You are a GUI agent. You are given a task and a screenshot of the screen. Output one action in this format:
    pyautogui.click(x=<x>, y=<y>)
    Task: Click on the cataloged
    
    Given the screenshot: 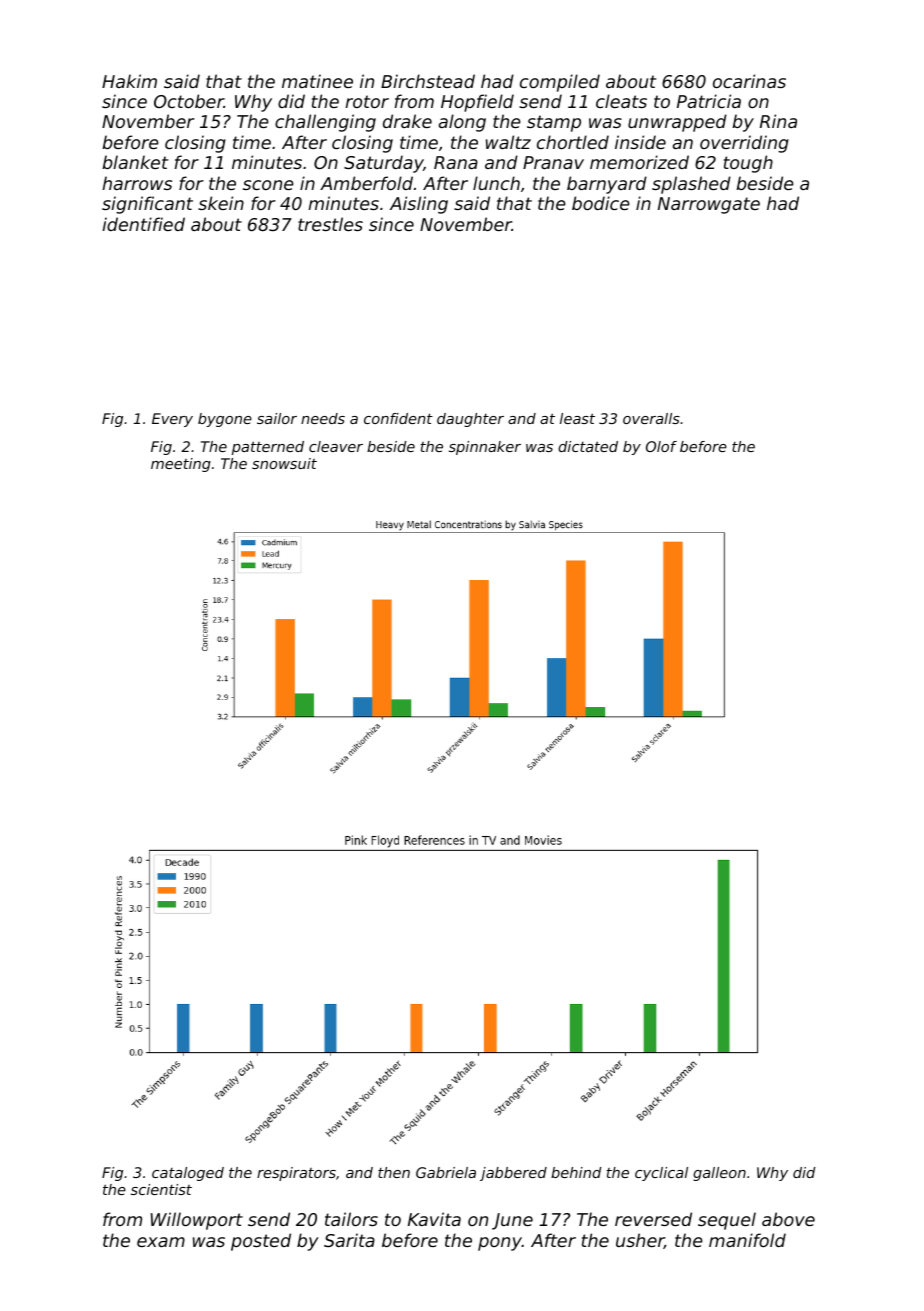 What is the action you would take?
    pyautogui.click(x=188, y=1174)
